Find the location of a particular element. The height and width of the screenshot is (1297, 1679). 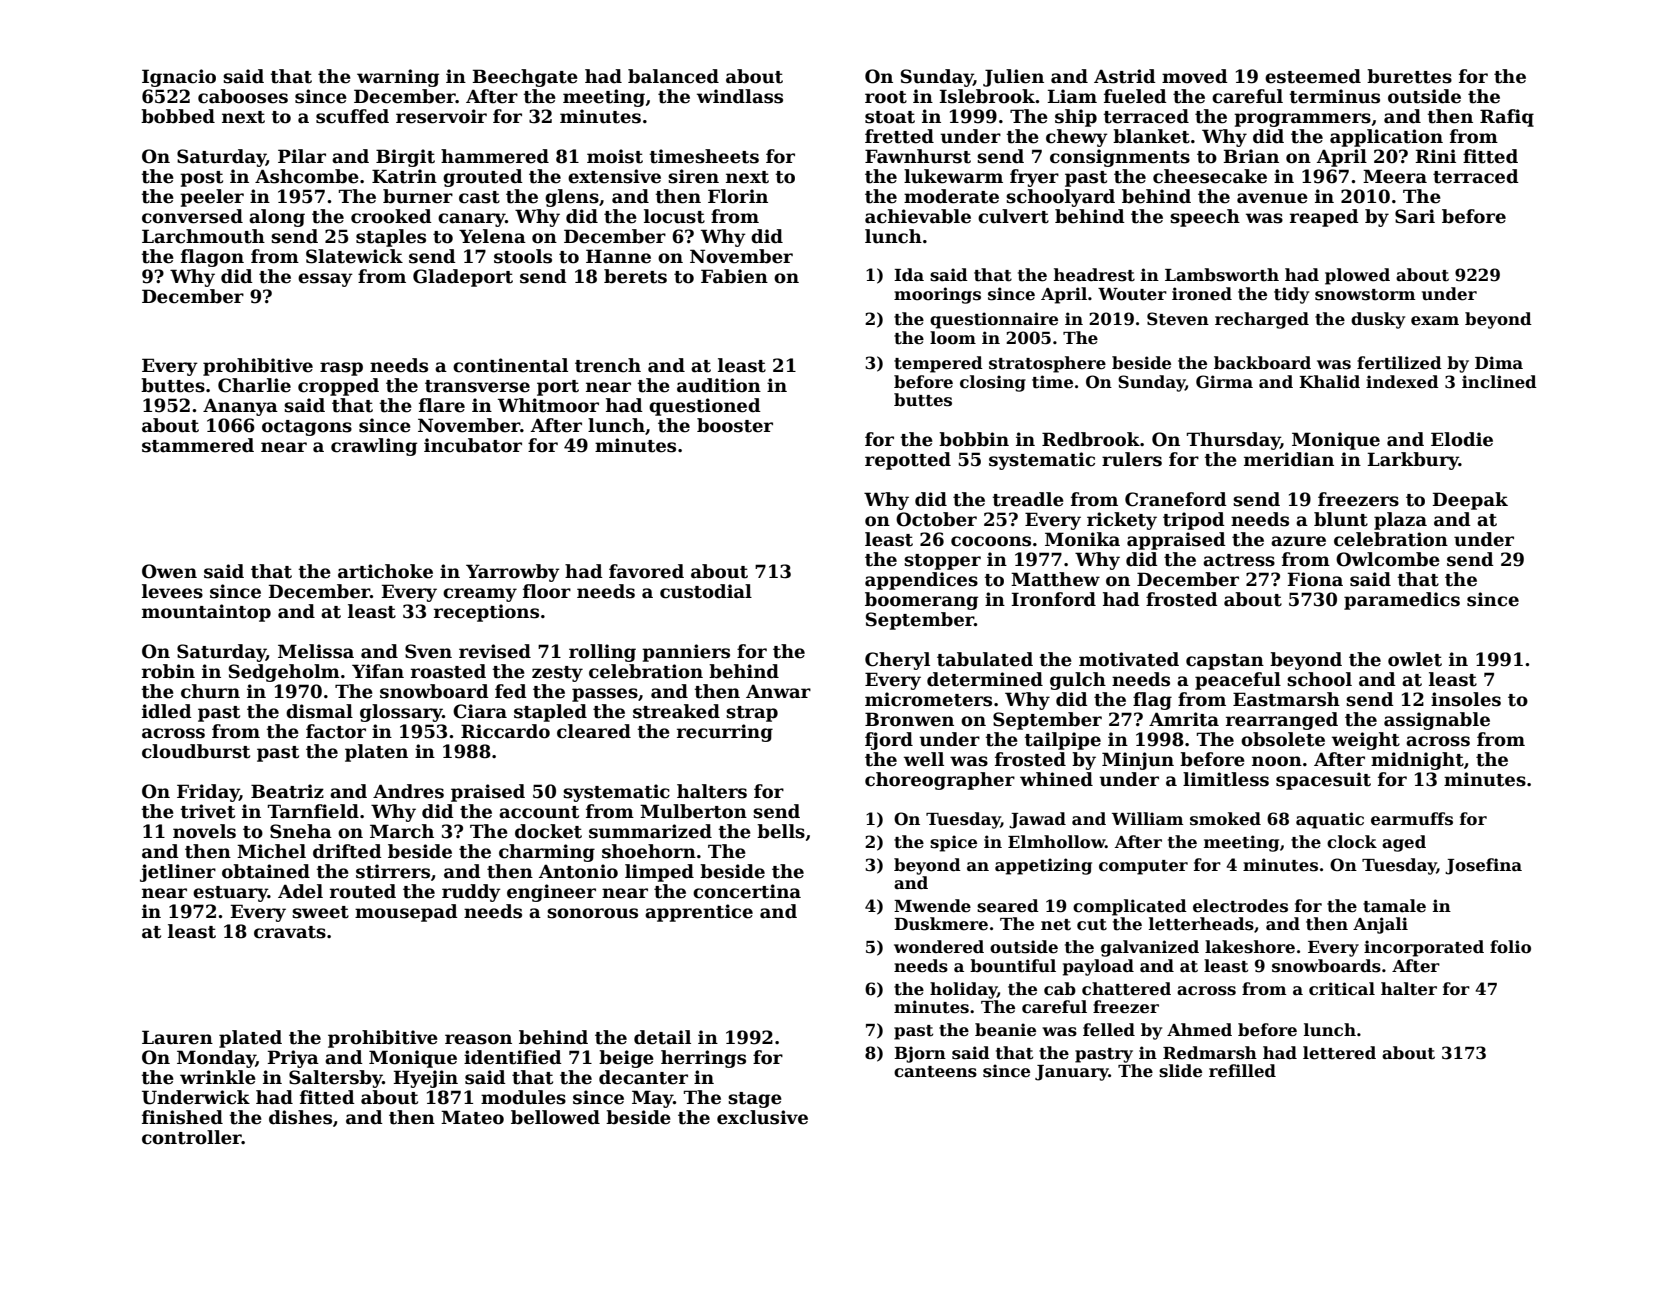

Ignacio is located at coordinates (179, 78).
